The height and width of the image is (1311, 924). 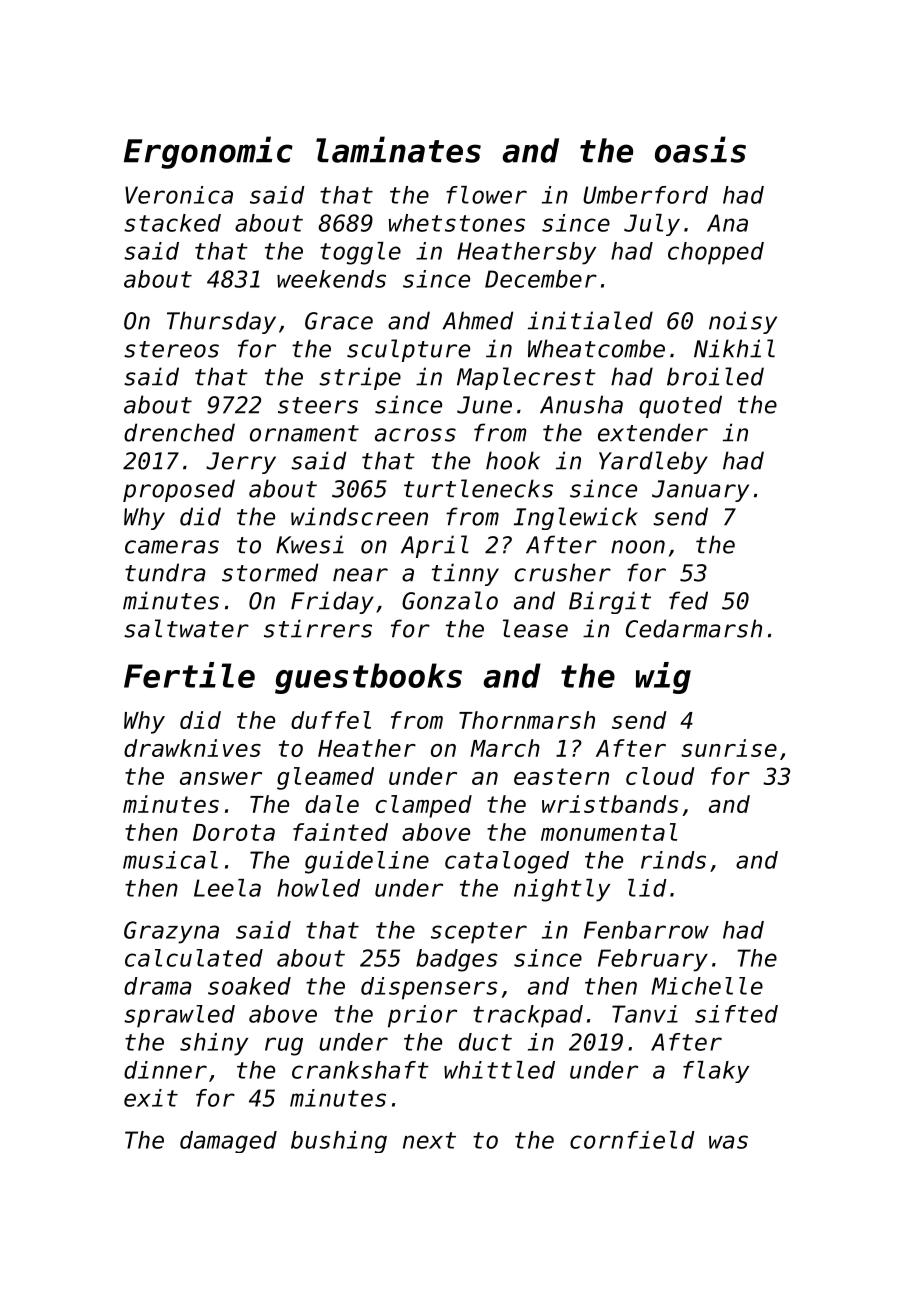 What do you see at coordinates (457, 223) in the image?
I see `whetstones` at bounding box center [457, 223].
